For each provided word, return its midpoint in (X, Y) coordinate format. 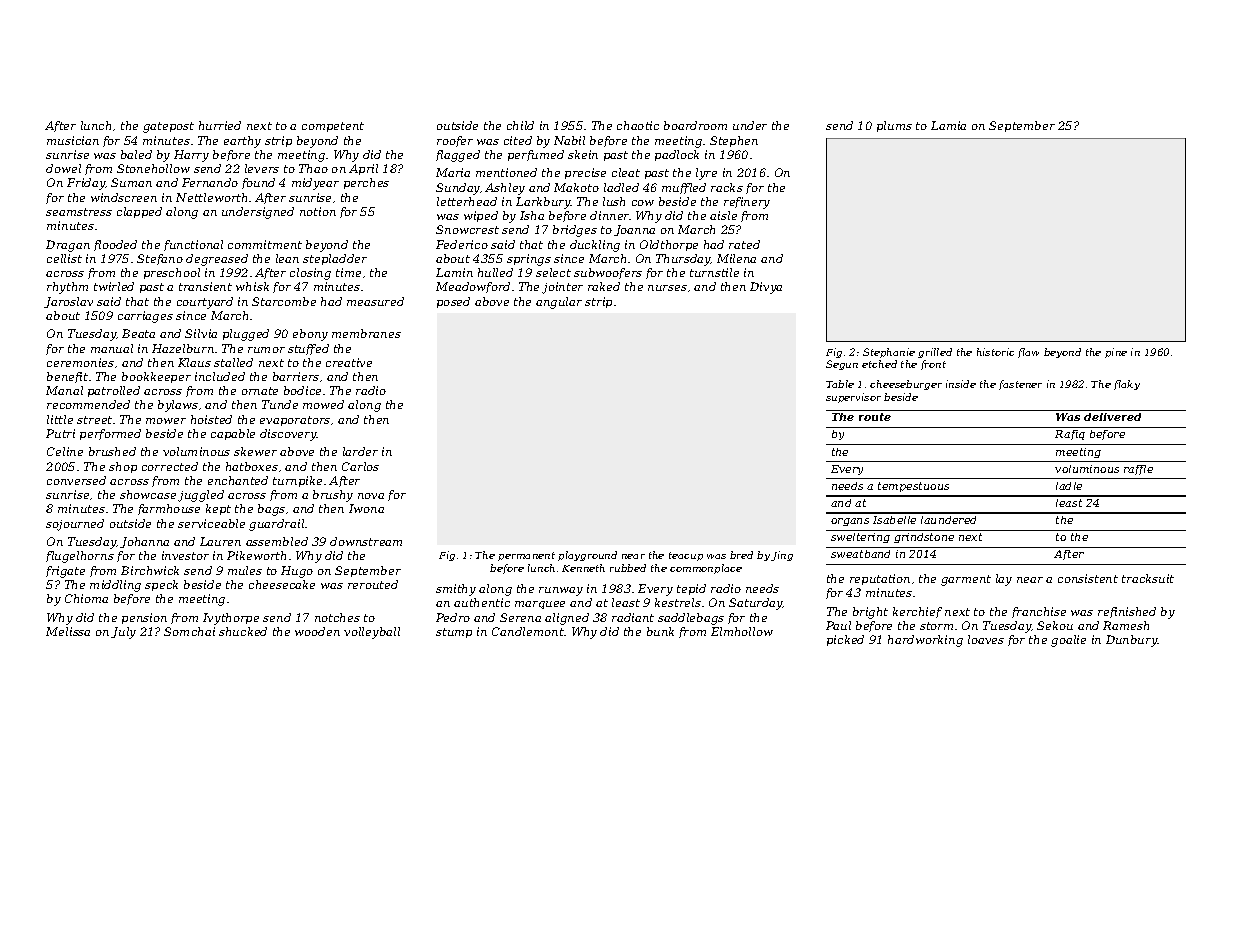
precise (585, 173)
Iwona (366, 508)
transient (205, 286)
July (123, 633)
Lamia (948, 125)
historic (995, 352)
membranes (366, 333)
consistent (1088, 578)
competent (333, 127)
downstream (366, 541)
